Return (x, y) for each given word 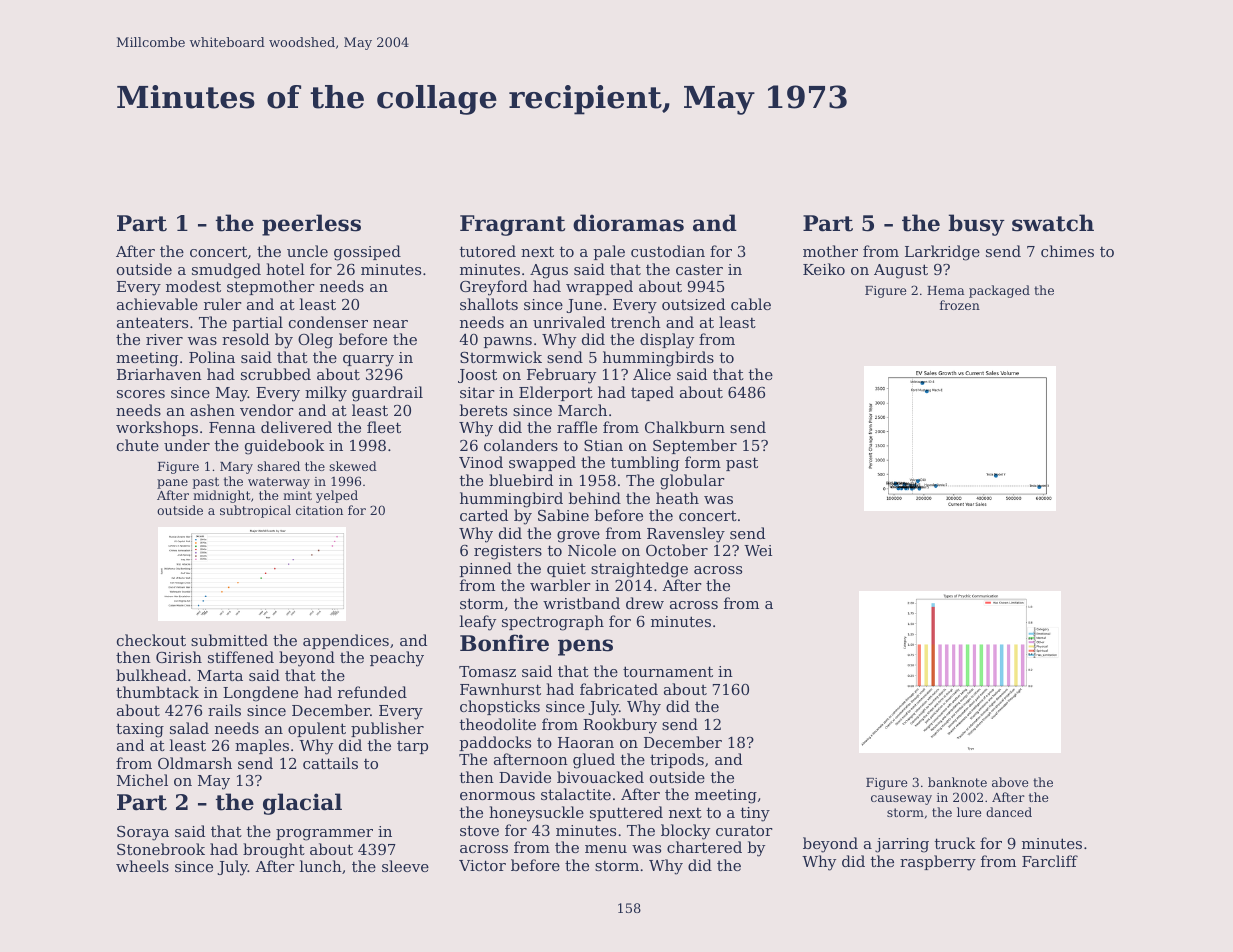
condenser (328, 322)
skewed (353, 466)
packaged (999, 291)
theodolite (497, 724)
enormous (497, 796)
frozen (960, 305)
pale (609, 252)
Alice (652, 374)
